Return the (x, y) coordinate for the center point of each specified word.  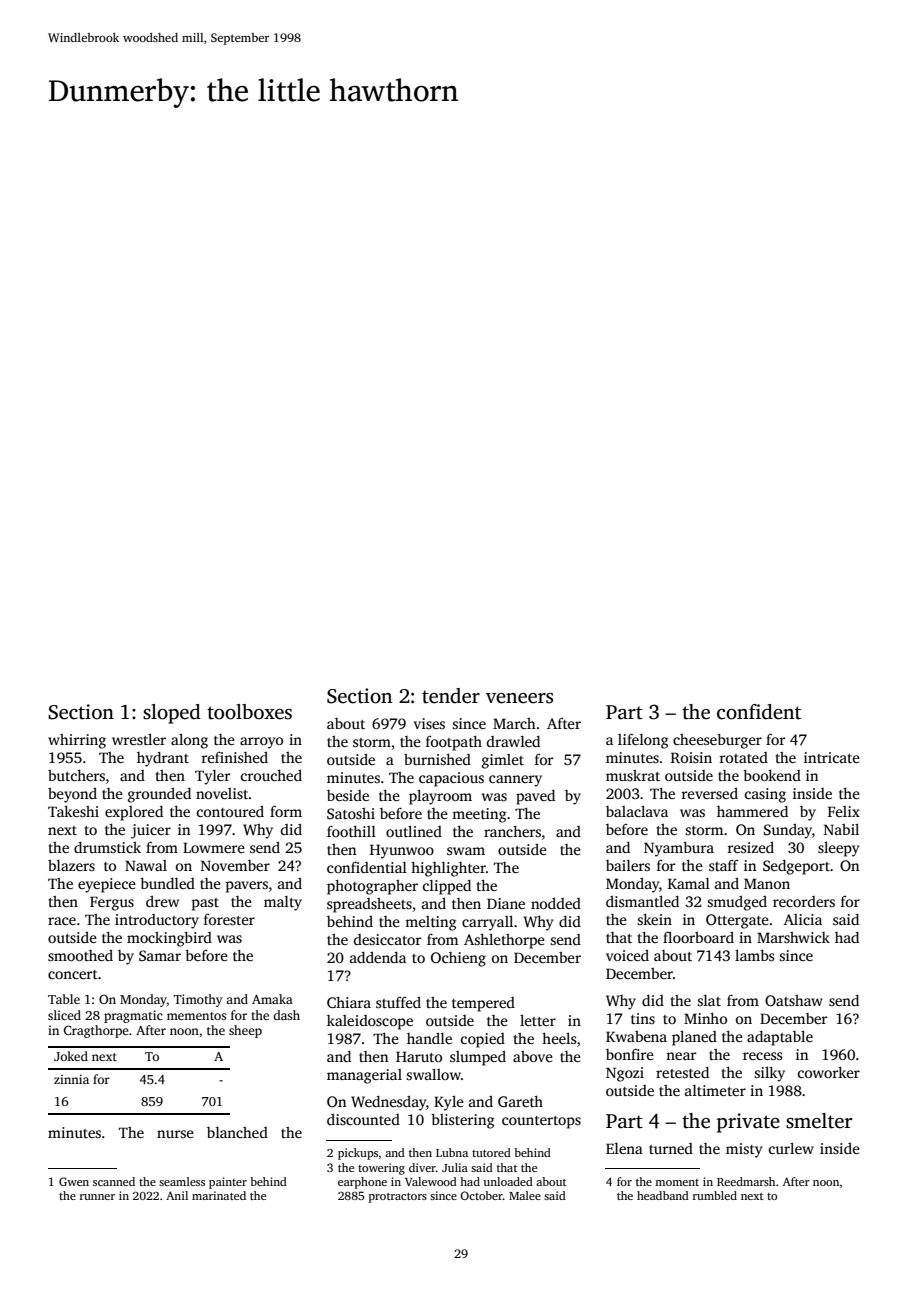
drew (162, 901)
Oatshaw (794, 1000)
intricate (832, 757)
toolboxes (249, 712)
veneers (519, 698)
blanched (237, 1132)
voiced (627, 955)
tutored (491, 1152)
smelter (819, 1121)
